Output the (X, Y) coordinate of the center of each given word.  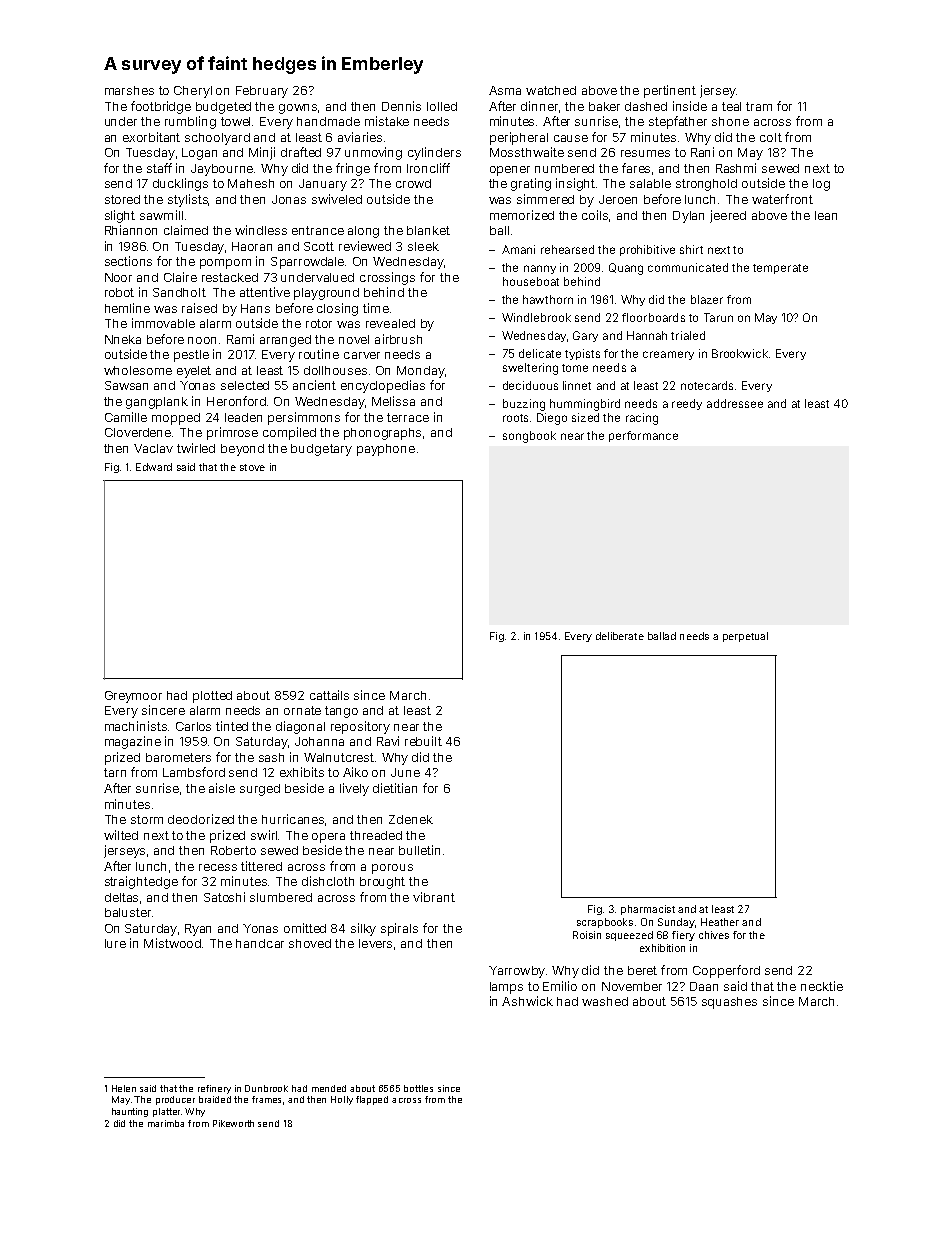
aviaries (360, 137)
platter (166, 1112)
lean (826, 215)
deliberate (620, 636)
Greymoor (133, 697)
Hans (255, 308)
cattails (329, 695)
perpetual (745, 637)
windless (261, 230)
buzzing (524, 405)
